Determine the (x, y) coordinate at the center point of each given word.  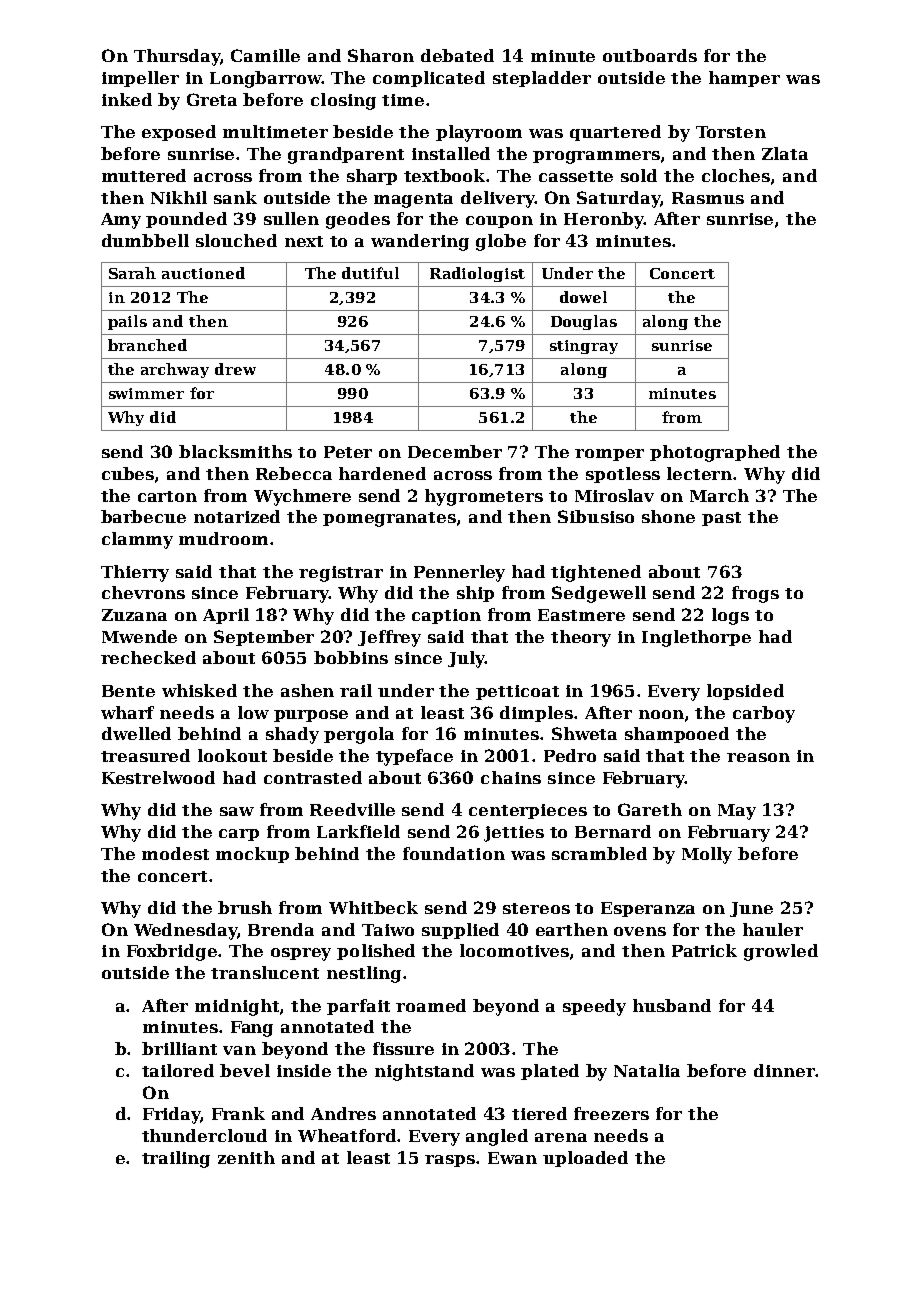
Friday (171, 1115)
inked (127, 99)
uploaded (585, 1159)
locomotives (514, 950)
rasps (451, 1161)
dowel (583, 297)
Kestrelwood (158, 777)
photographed (715, 453)
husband (672, 1005)
